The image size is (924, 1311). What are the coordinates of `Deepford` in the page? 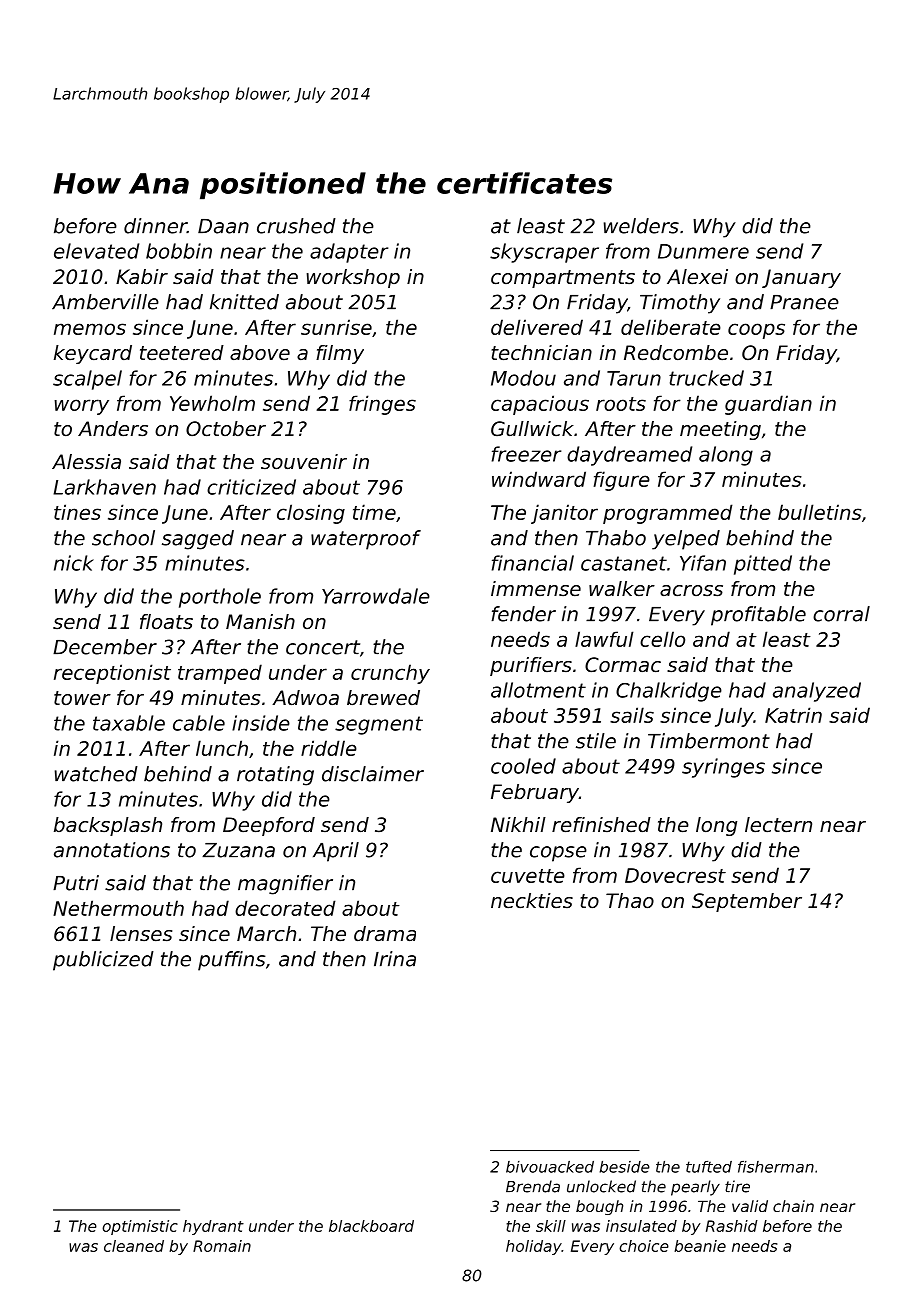 It's located at (269, 826).
